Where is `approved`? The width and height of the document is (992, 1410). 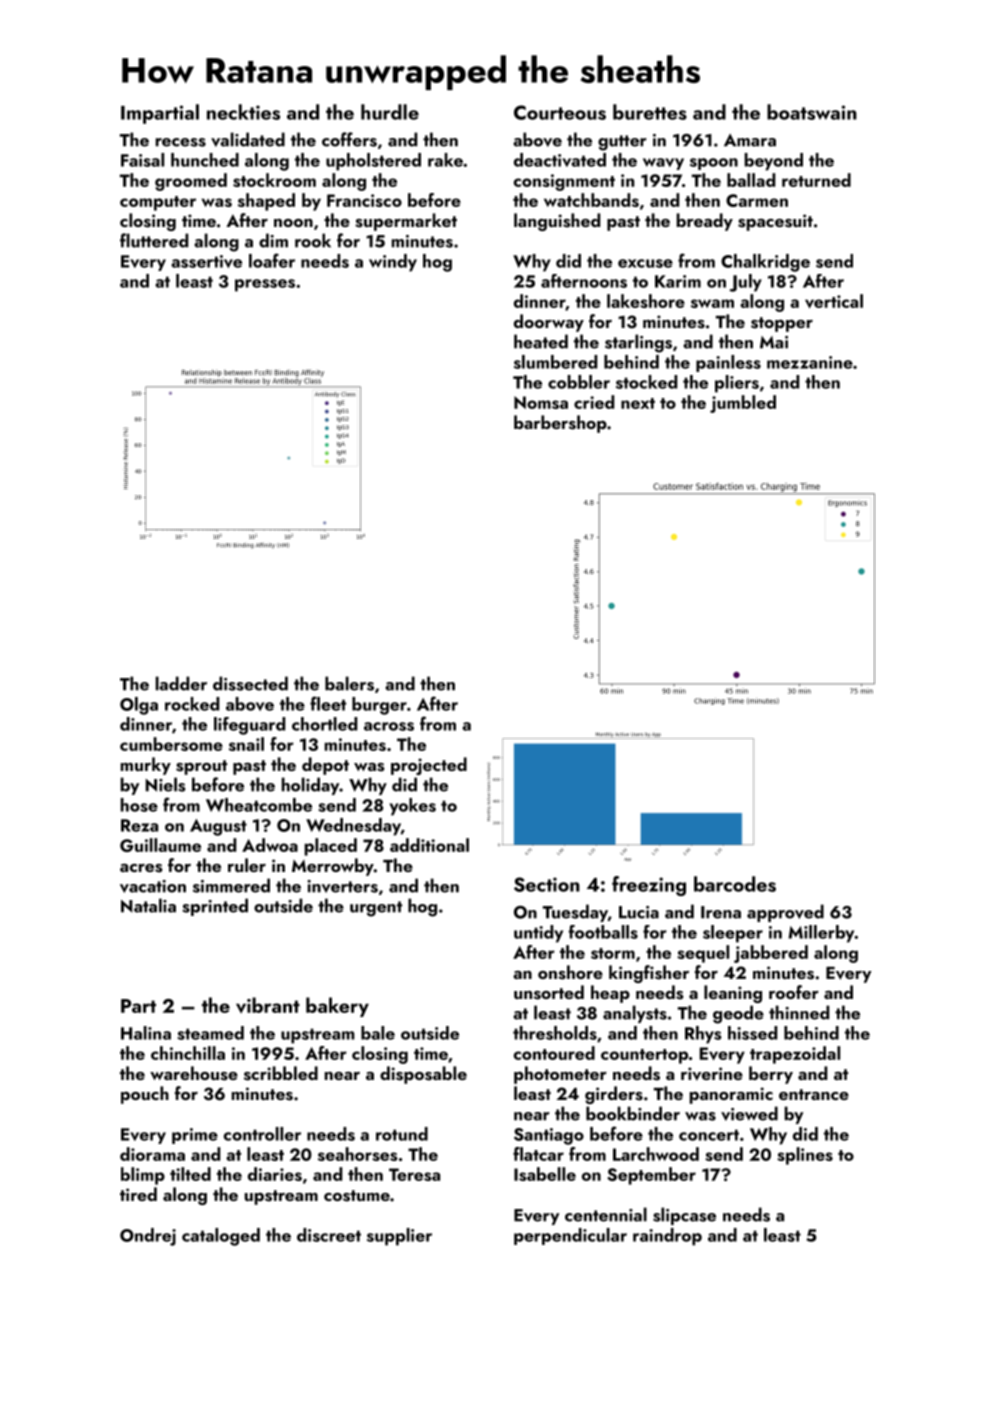 approved is located at coordinates (785, 913).
